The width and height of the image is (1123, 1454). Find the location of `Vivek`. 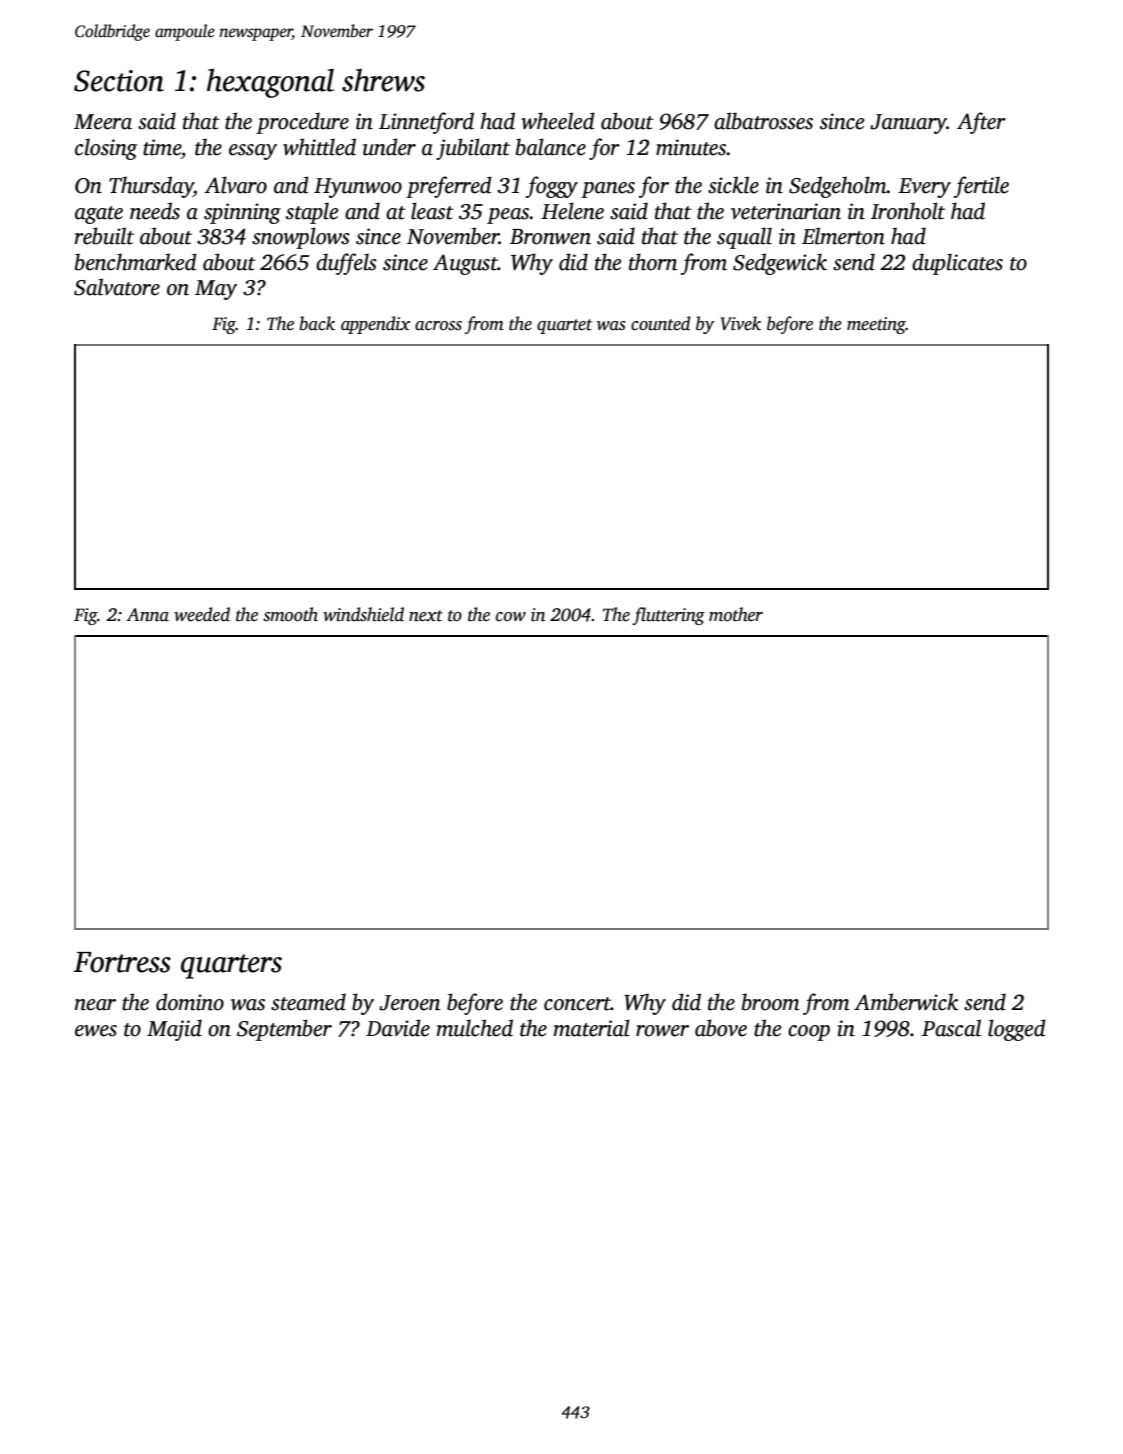

Vivek is located at coordinates (740, 323).
